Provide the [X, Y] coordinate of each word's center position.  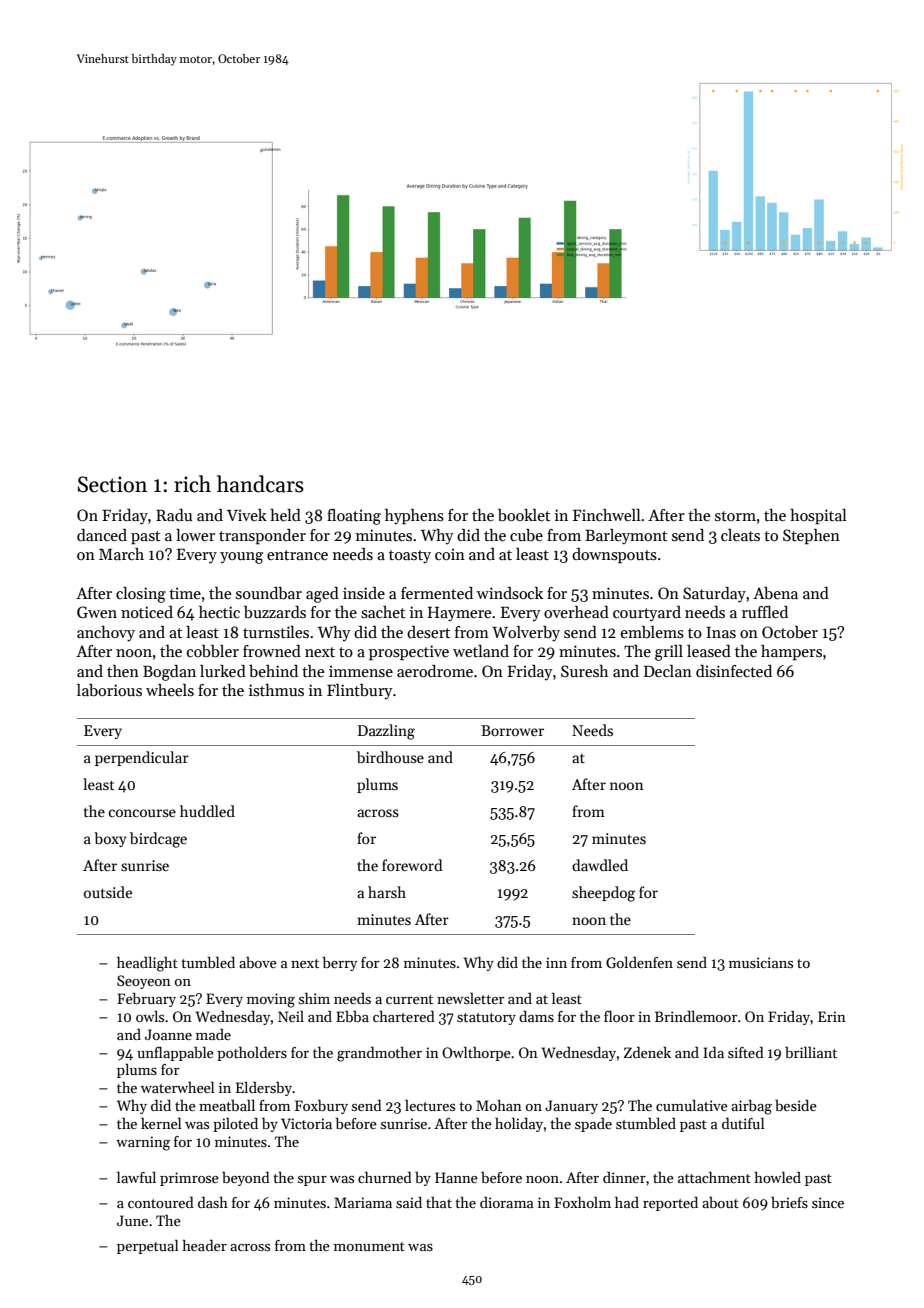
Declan [668, 671]
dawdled [600, 865]
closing [141, 595]
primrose [189, 1179]
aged [322, 595]
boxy [110, 839]
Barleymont [626, 537]
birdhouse [390, 757]
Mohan [499, 1105]
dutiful [743, 1123]
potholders [252, 1054]
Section [112, 484]
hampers [791, 653]
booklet [524, 515]
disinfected [734, 671]
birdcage [158, 840]
